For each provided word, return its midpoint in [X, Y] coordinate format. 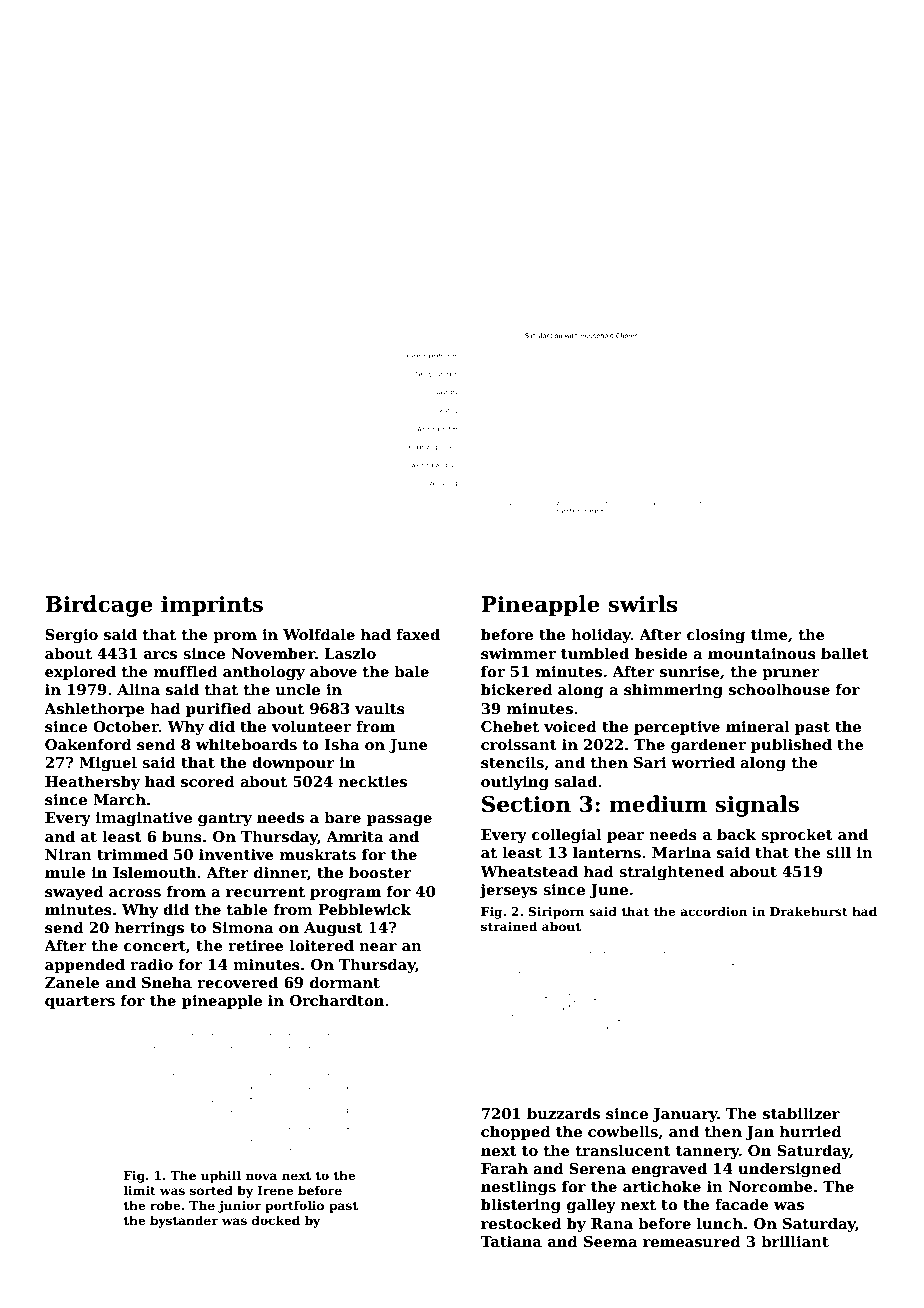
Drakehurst [809, 911]
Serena [597, 1168]
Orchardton [337, 1000]
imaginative [144, 819]
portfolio [294, 1206]
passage [399, 820]
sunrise [690, 671]
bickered [517, 689]
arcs [160, 655]
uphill [221, 1176]
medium [658, 804]
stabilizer [801, 1113]
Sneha [167, 982]
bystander [184, 1221]
